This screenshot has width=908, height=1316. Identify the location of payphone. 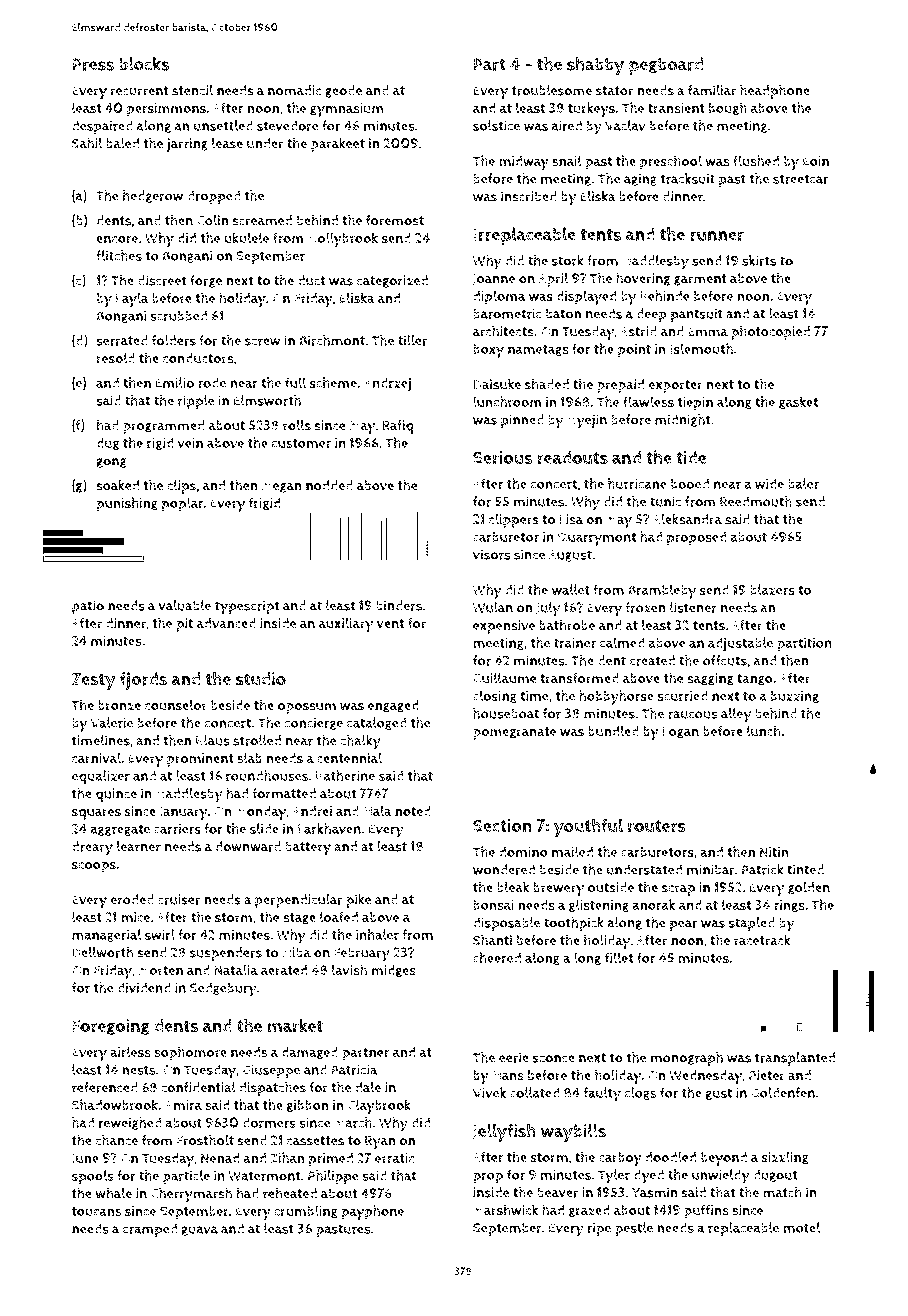
(372, 1212).
